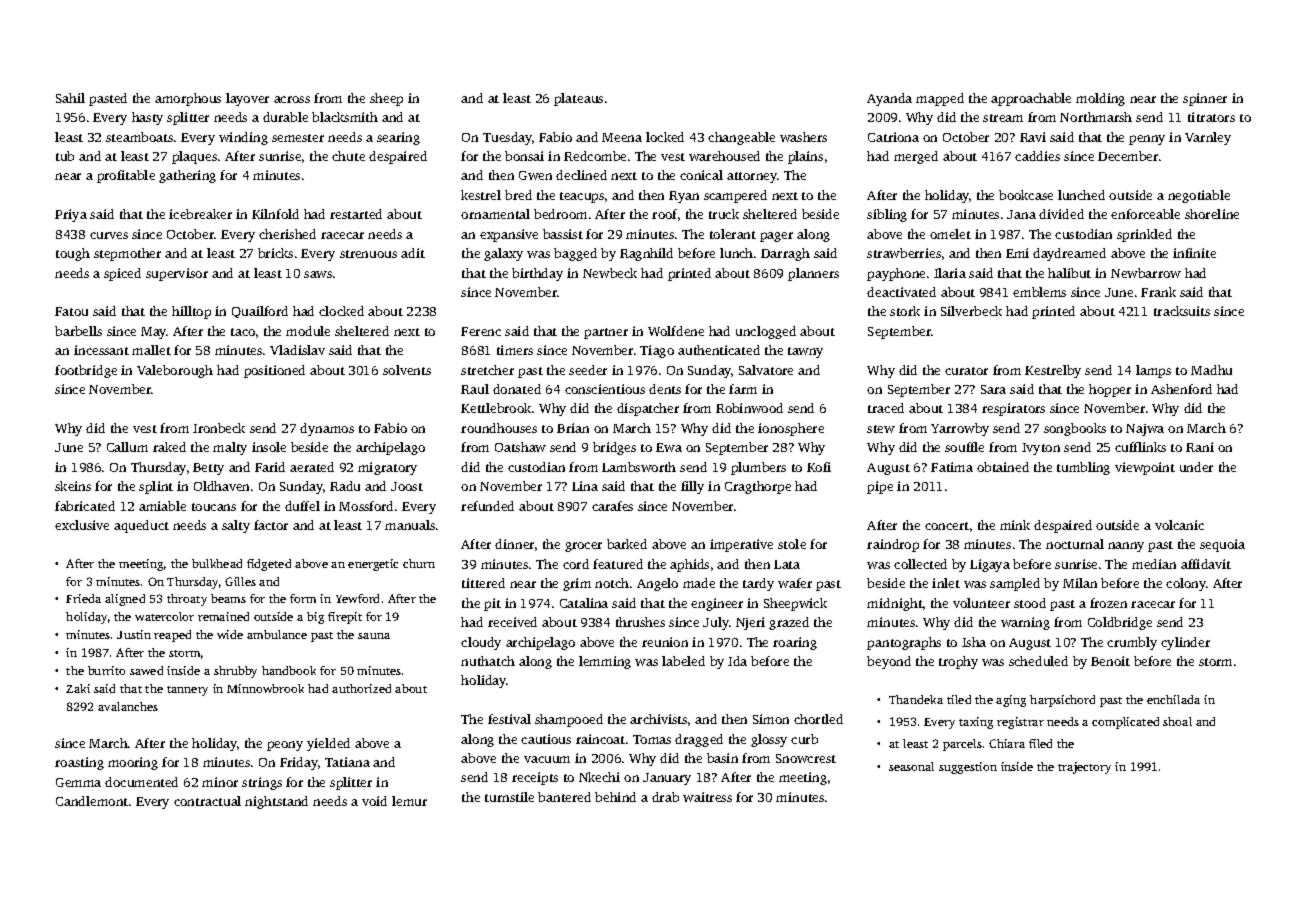 Image resolution: width=1308 pixels, height=924 pixels. Describe the element at coordinates (409, 801) in the screenshot. I see `lemur` at that location.
